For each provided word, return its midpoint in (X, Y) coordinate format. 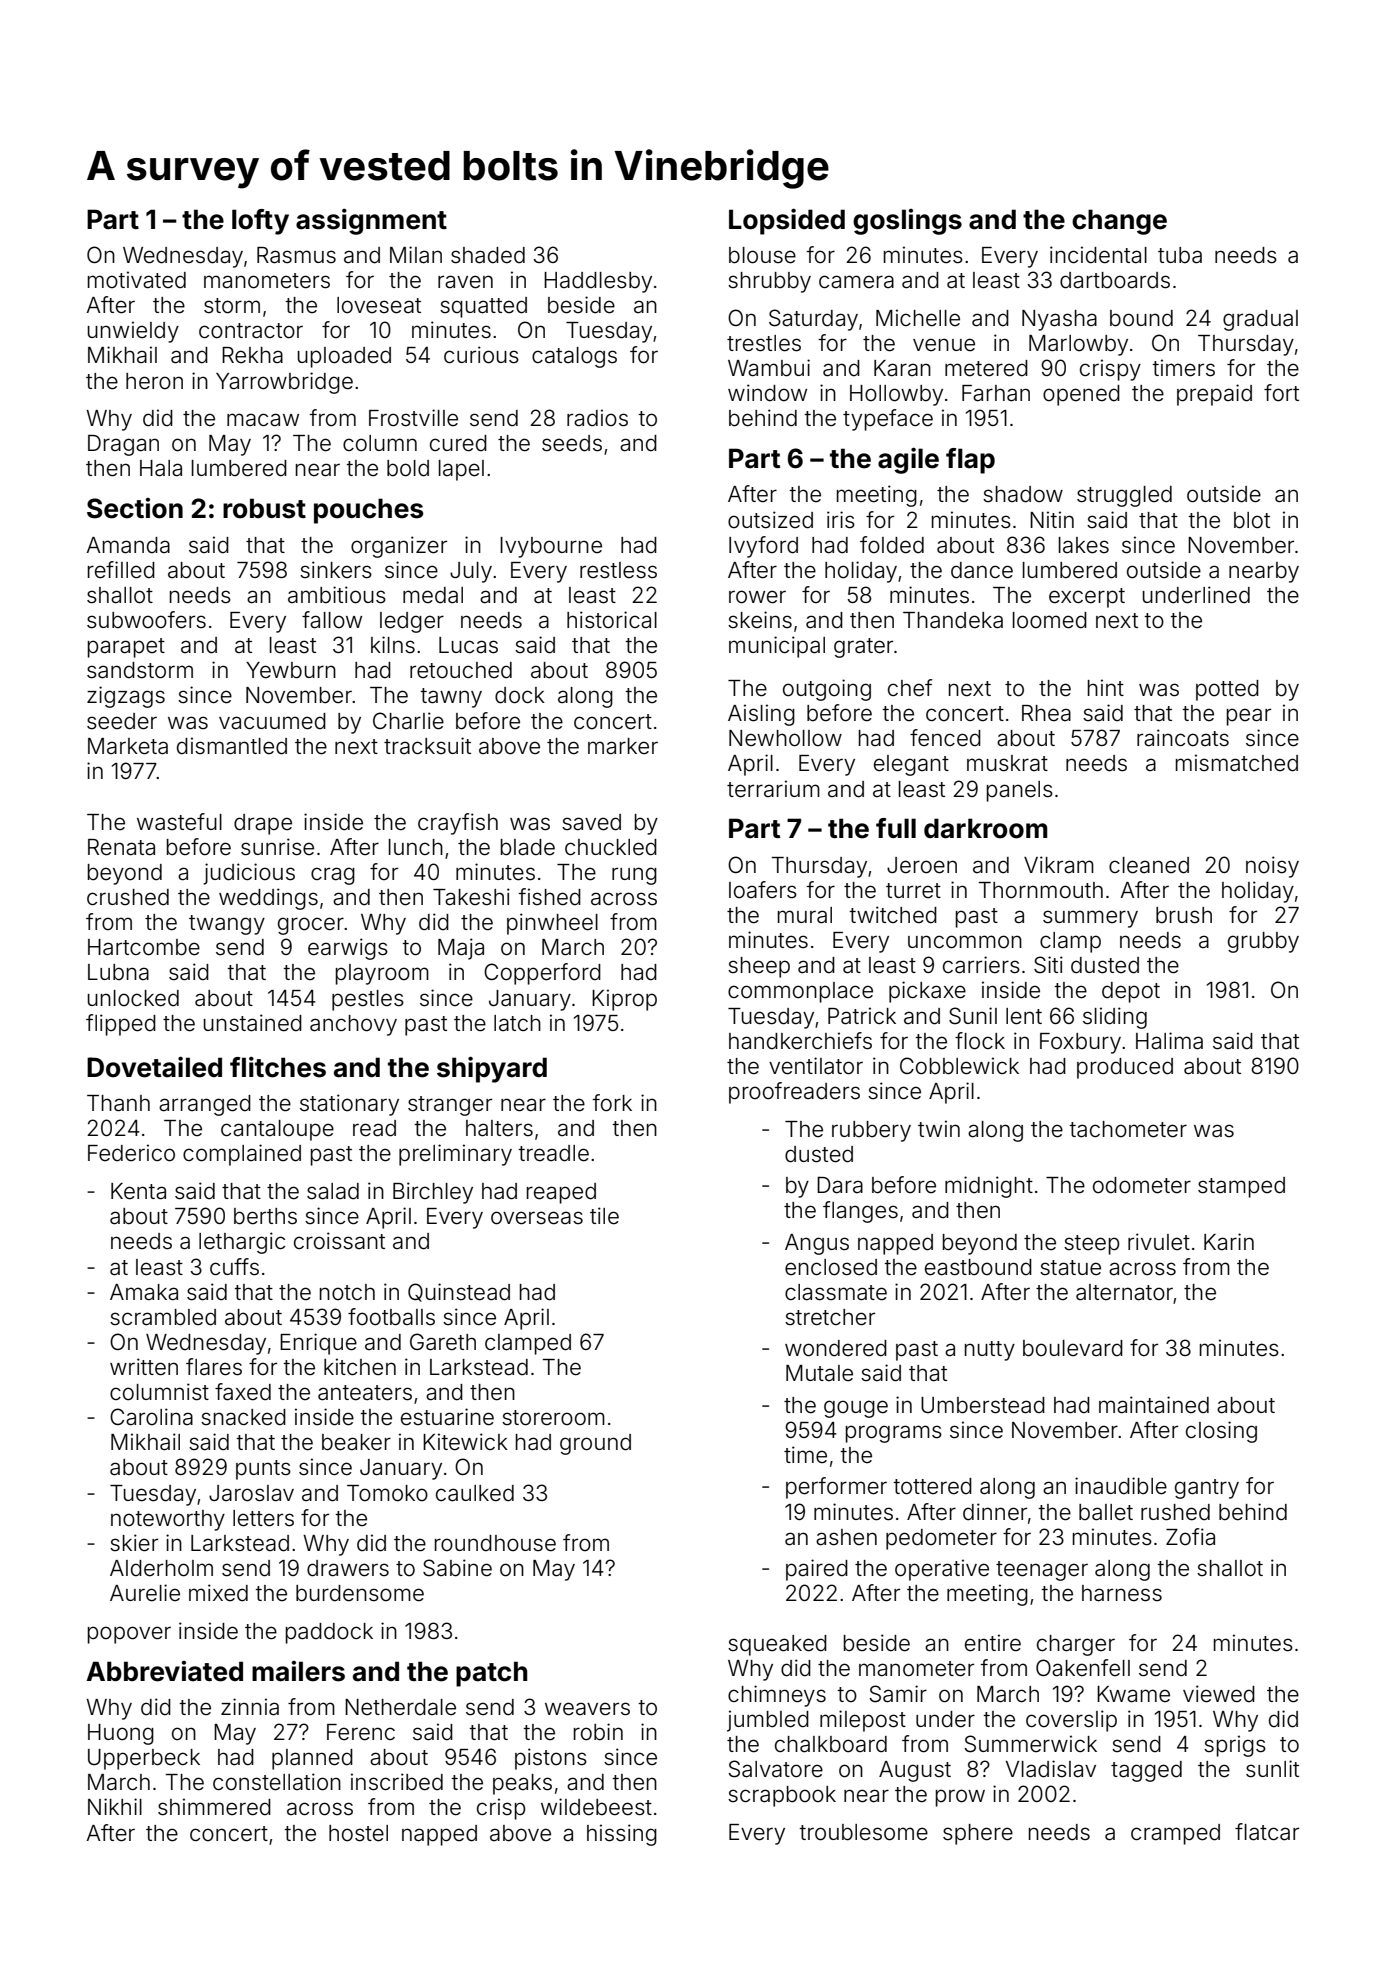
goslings (907, 222)
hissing (622, 1835)
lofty (260, 222)
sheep (759, 967)
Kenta (138, 1191)
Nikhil (115, 1806)
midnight (989, 1187)
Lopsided (787, 221)
